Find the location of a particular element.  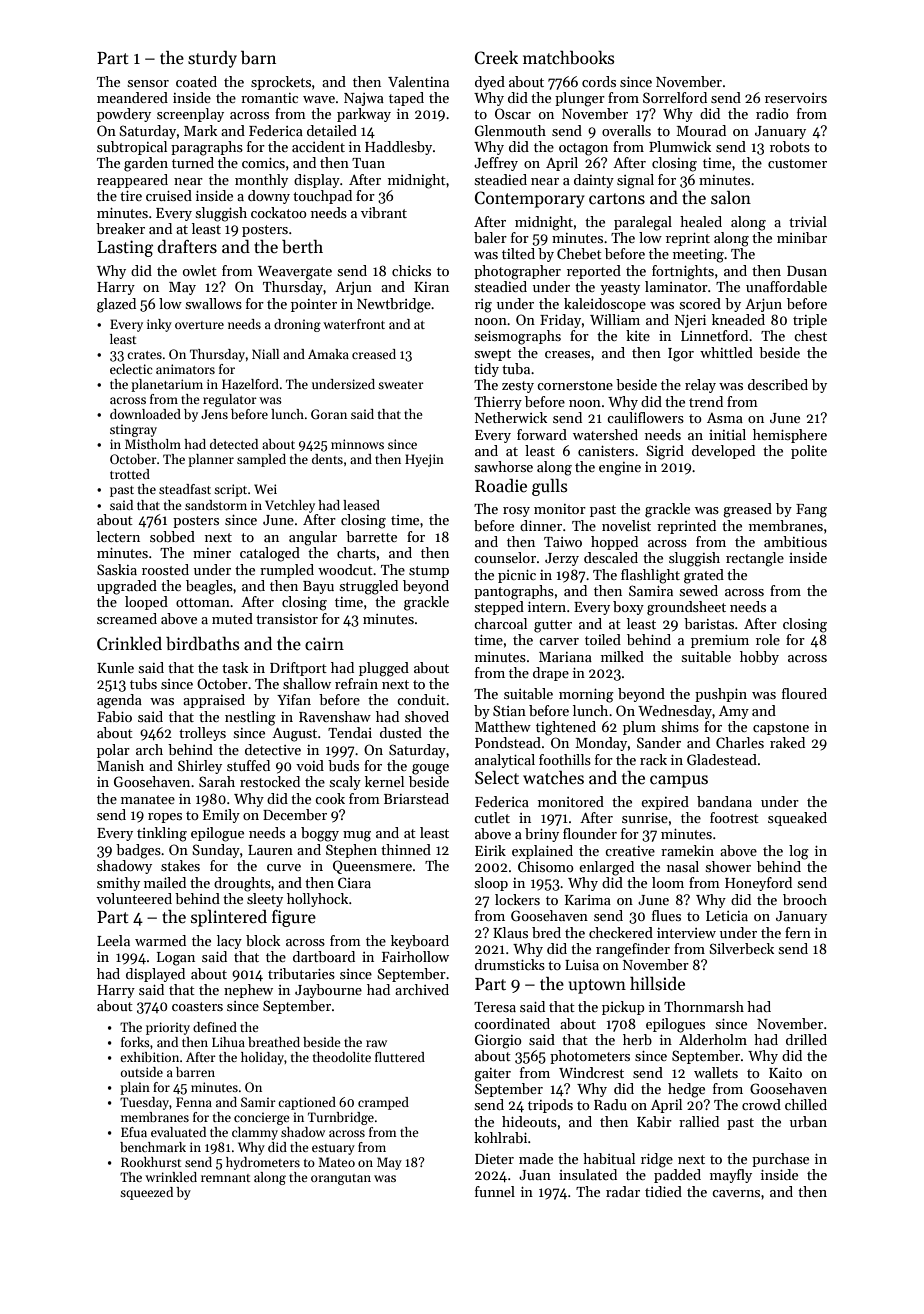

gouge is located at coordinates (430, 769).
